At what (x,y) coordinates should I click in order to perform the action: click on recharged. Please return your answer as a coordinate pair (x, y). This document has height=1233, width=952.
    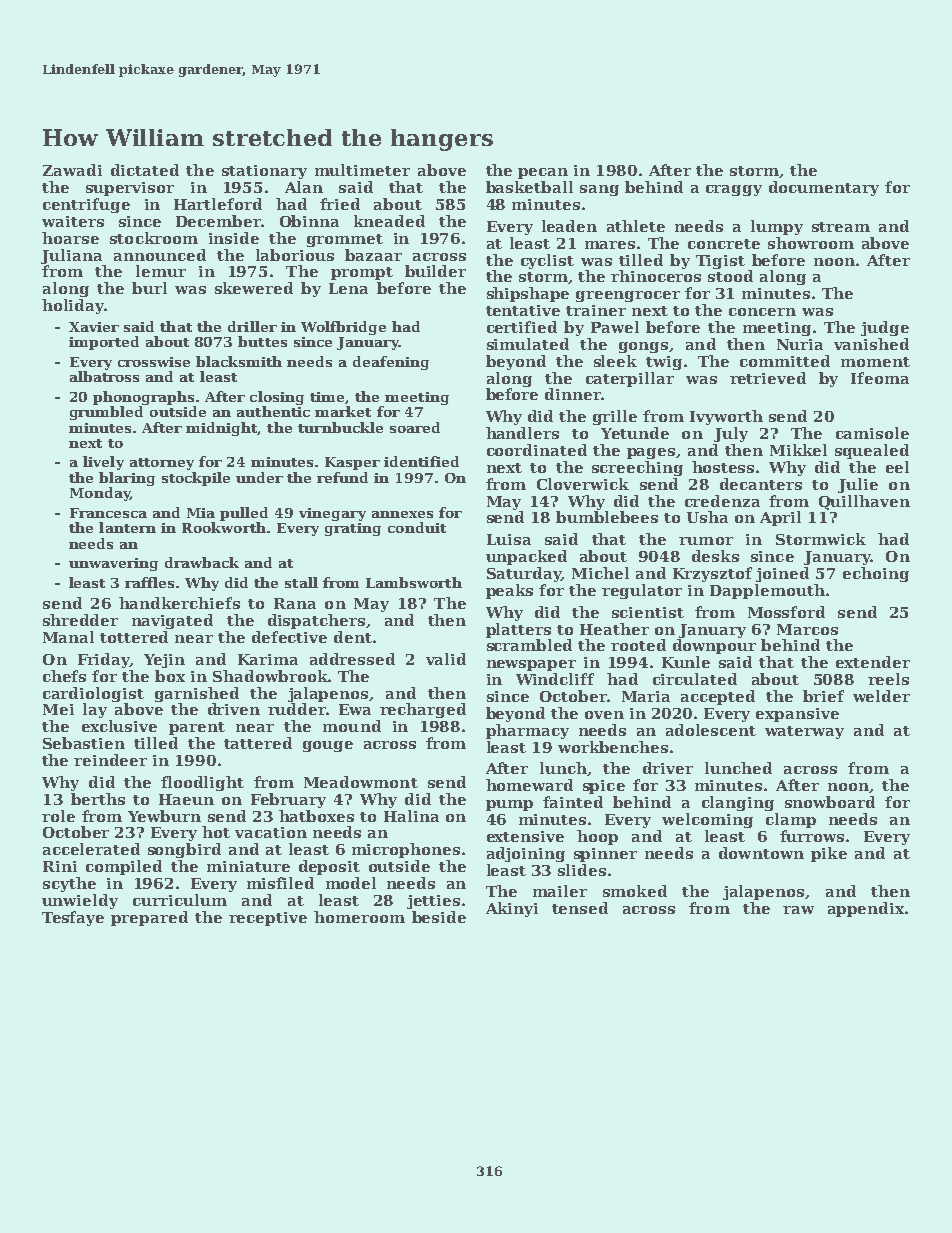
    Looking at the image, I should click on (423, 710).
